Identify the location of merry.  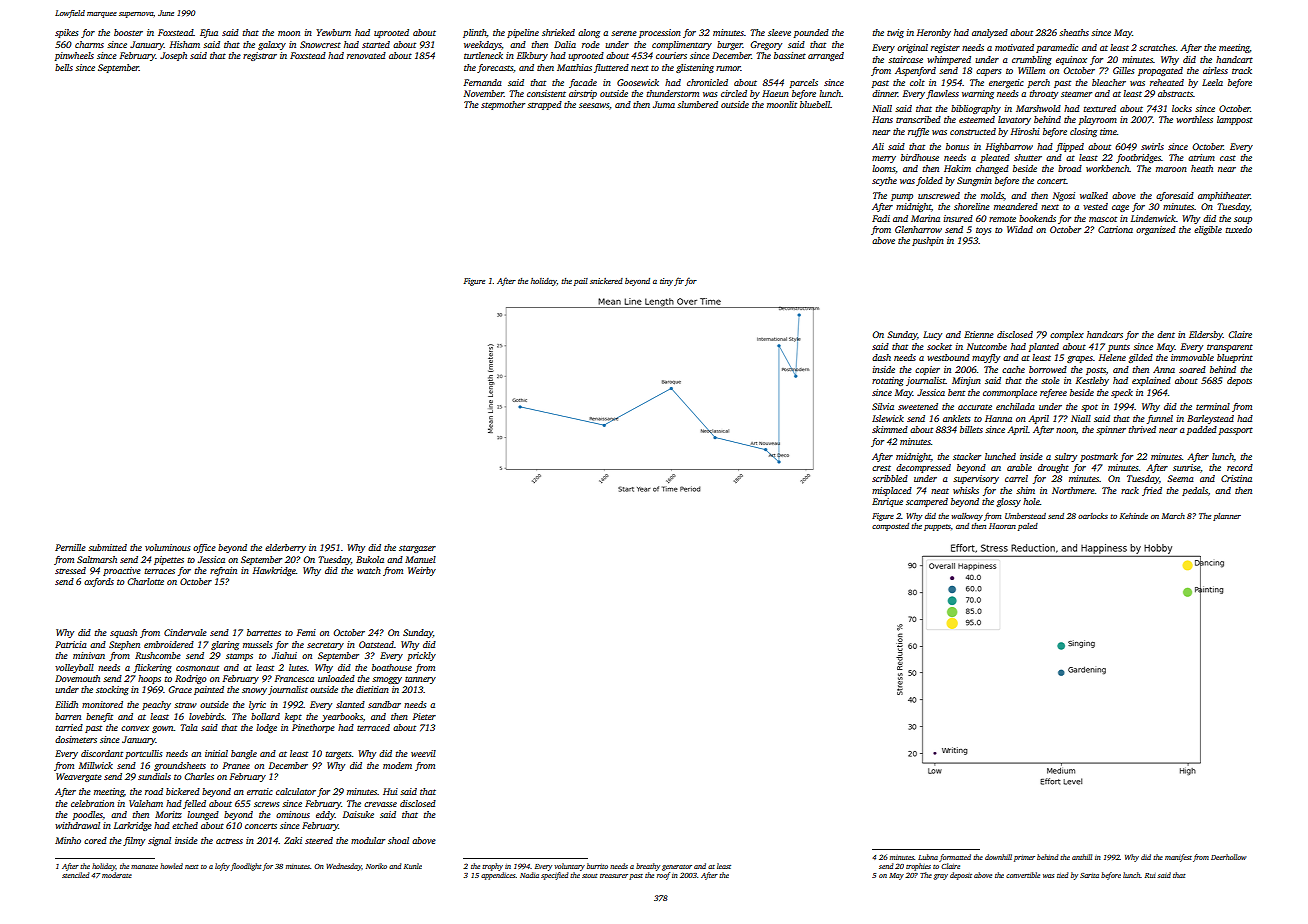
(884, 159).
